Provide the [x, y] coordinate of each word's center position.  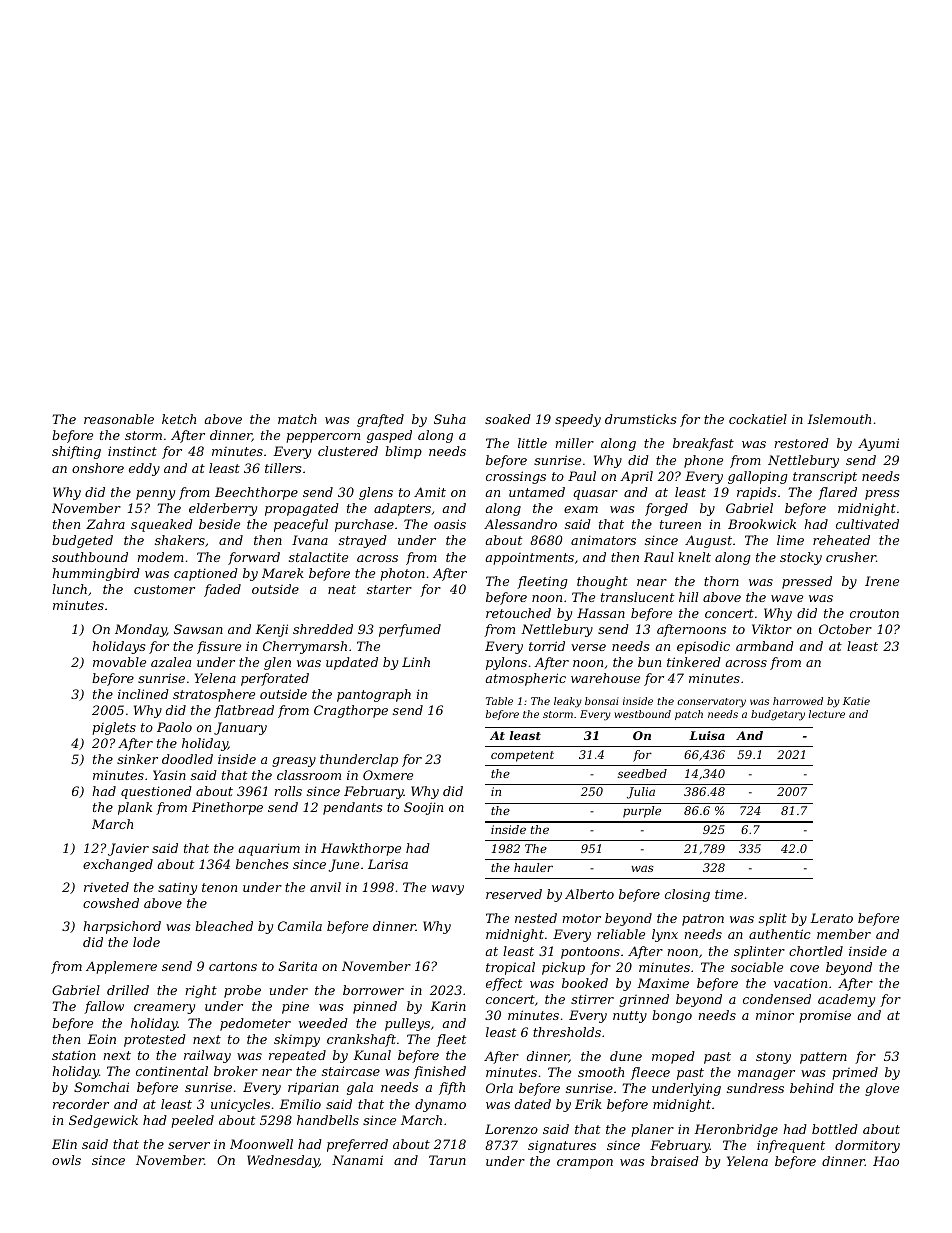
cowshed [111, 903]
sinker [137, 759]
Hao [886, 1161]
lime [790, 540]
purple [642, 812]
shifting [76, 452]
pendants [352, 808]
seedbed [642, 773]
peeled [192, 1121]
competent [522, 756]
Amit [430, 492]
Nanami [357, 1160]
